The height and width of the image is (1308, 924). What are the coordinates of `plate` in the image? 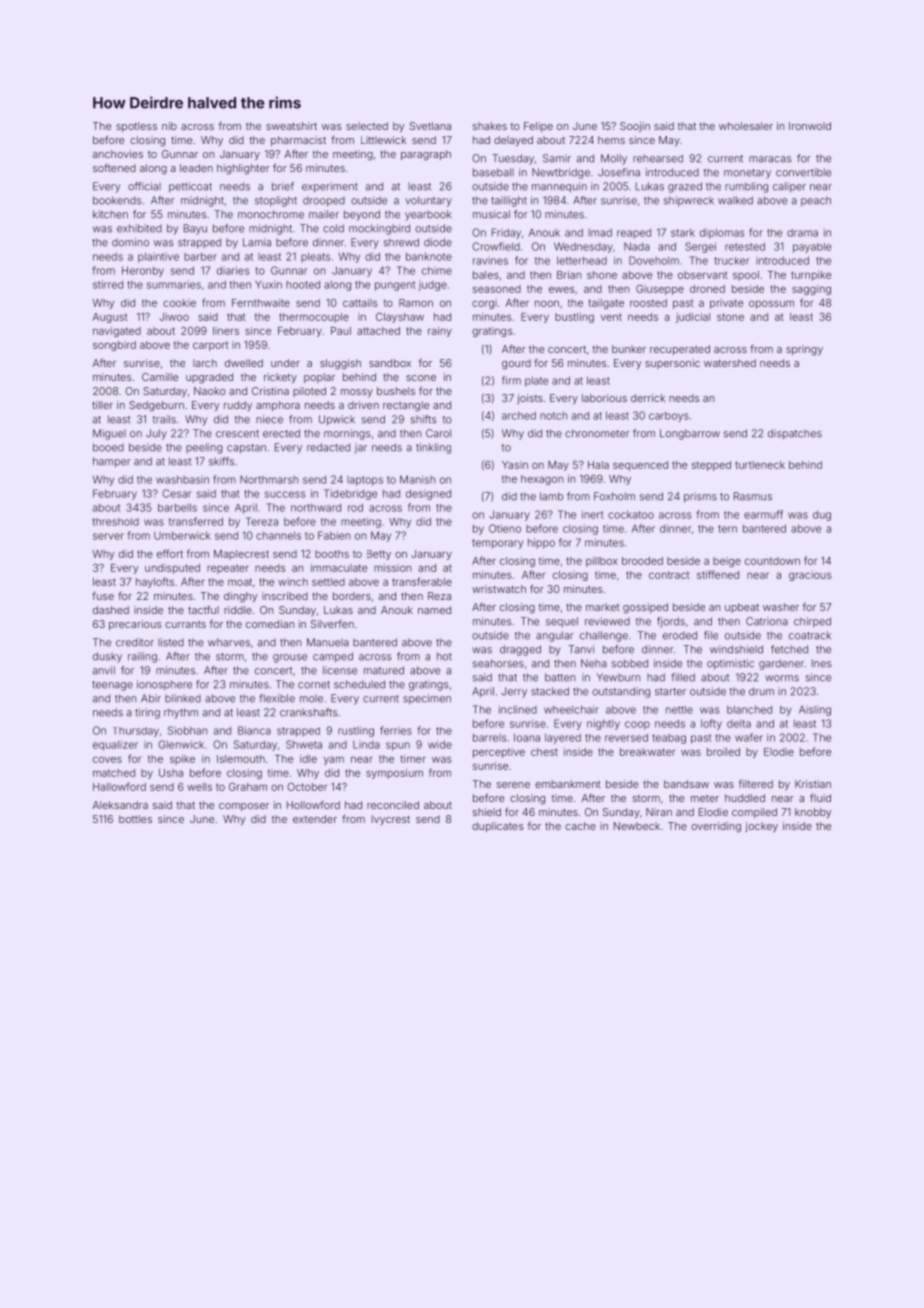 It's located at (536, 381).
